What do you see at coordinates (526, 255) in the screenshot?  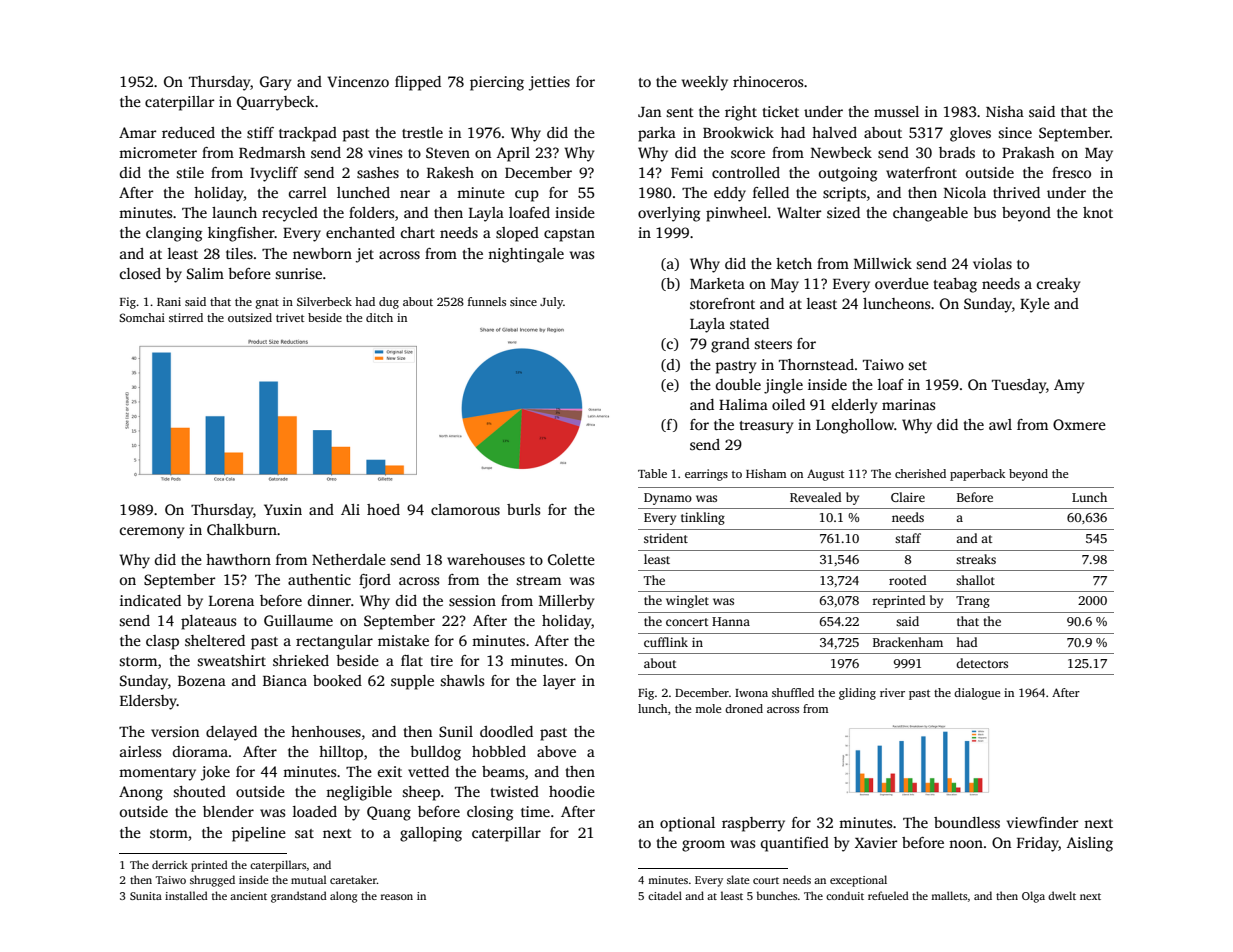 I see `nightingale` at bounding box center [526, 255].
